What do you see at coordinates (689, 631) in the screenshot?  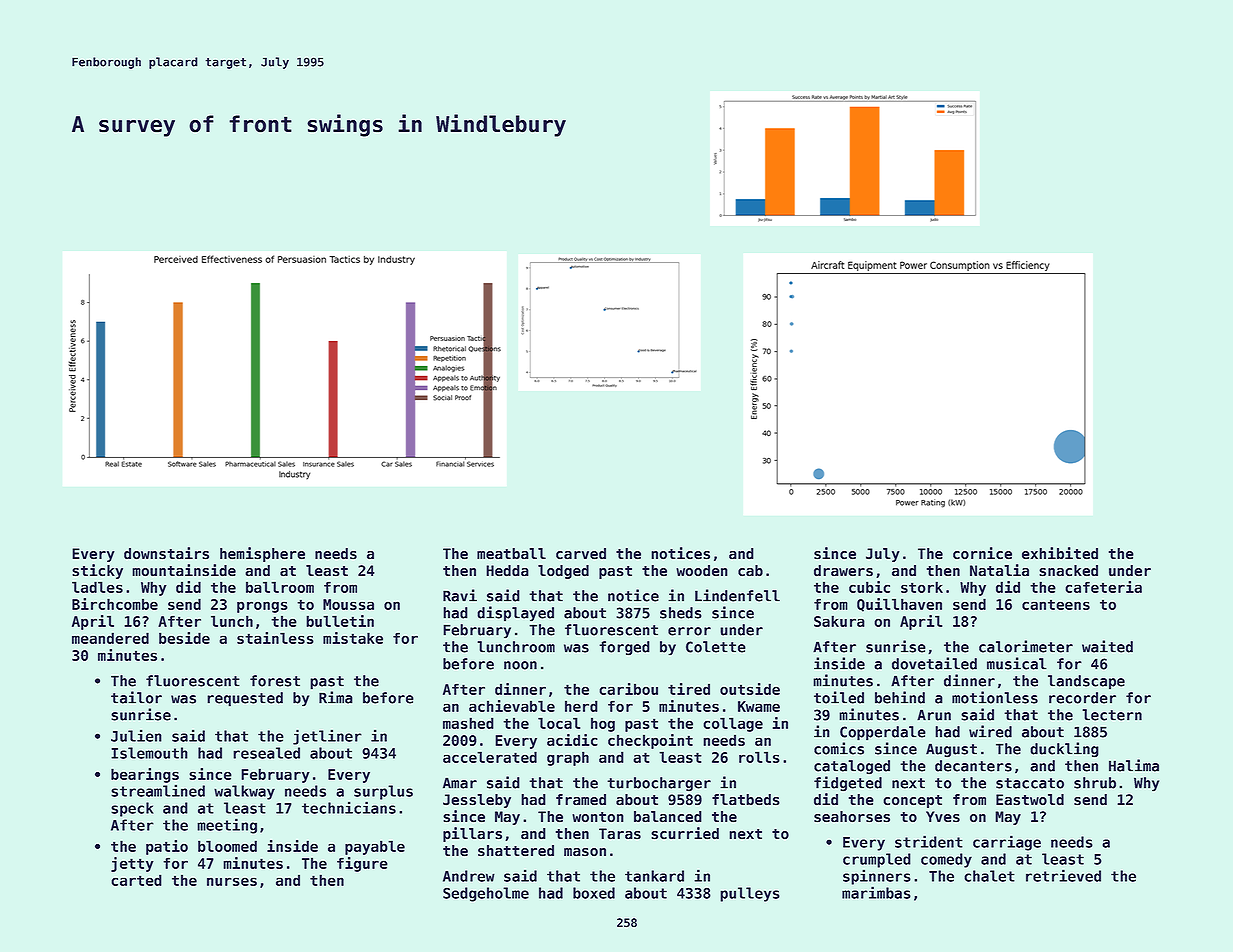 I see `error` at bounding box center [689, 631].
